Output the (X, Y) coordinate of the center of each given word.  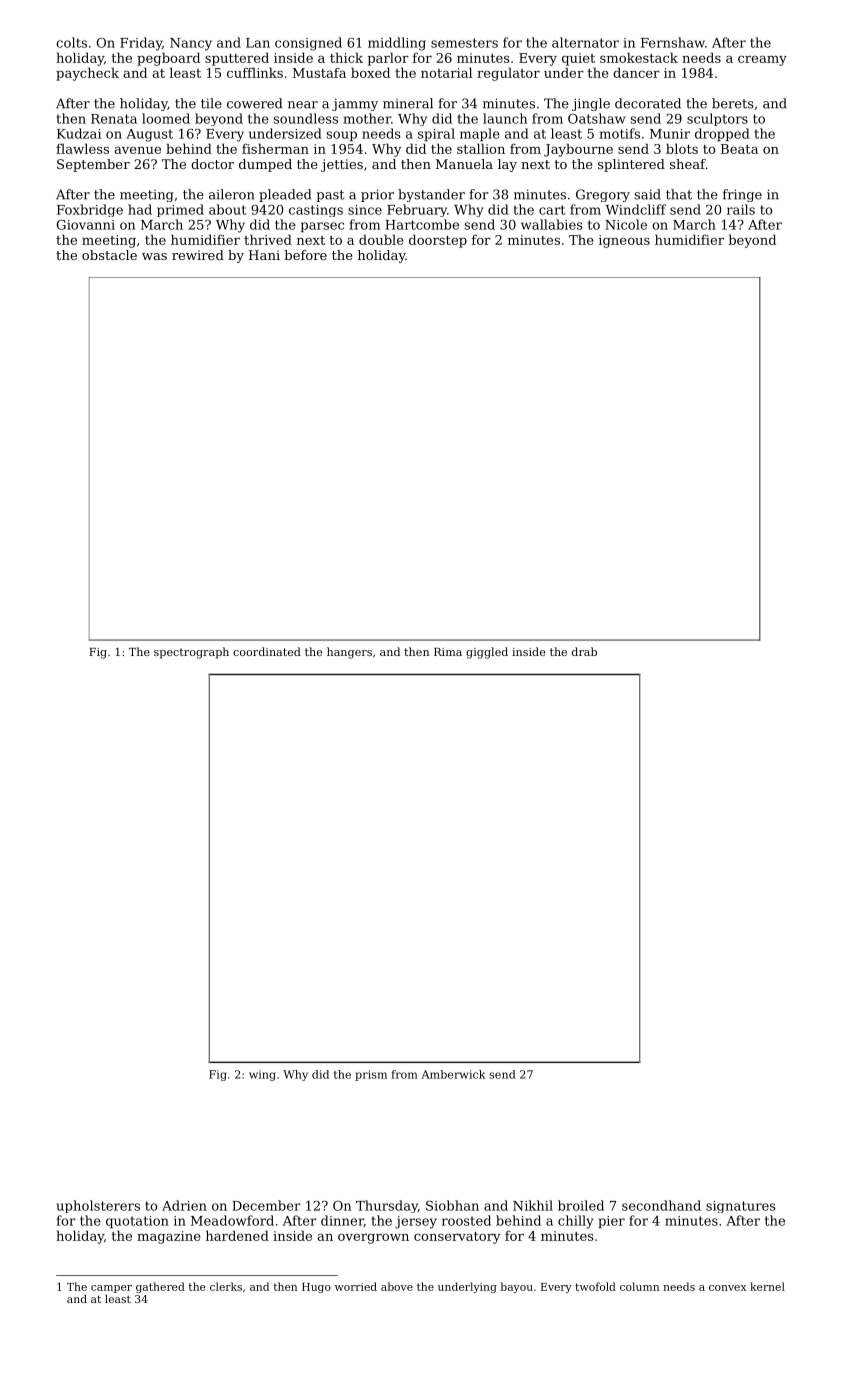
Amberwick (453, 1074)
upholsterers (98, 1206)
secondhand (661, 1205)
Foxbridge (90, 210)
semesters (464, 43)
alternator (585, 42)
